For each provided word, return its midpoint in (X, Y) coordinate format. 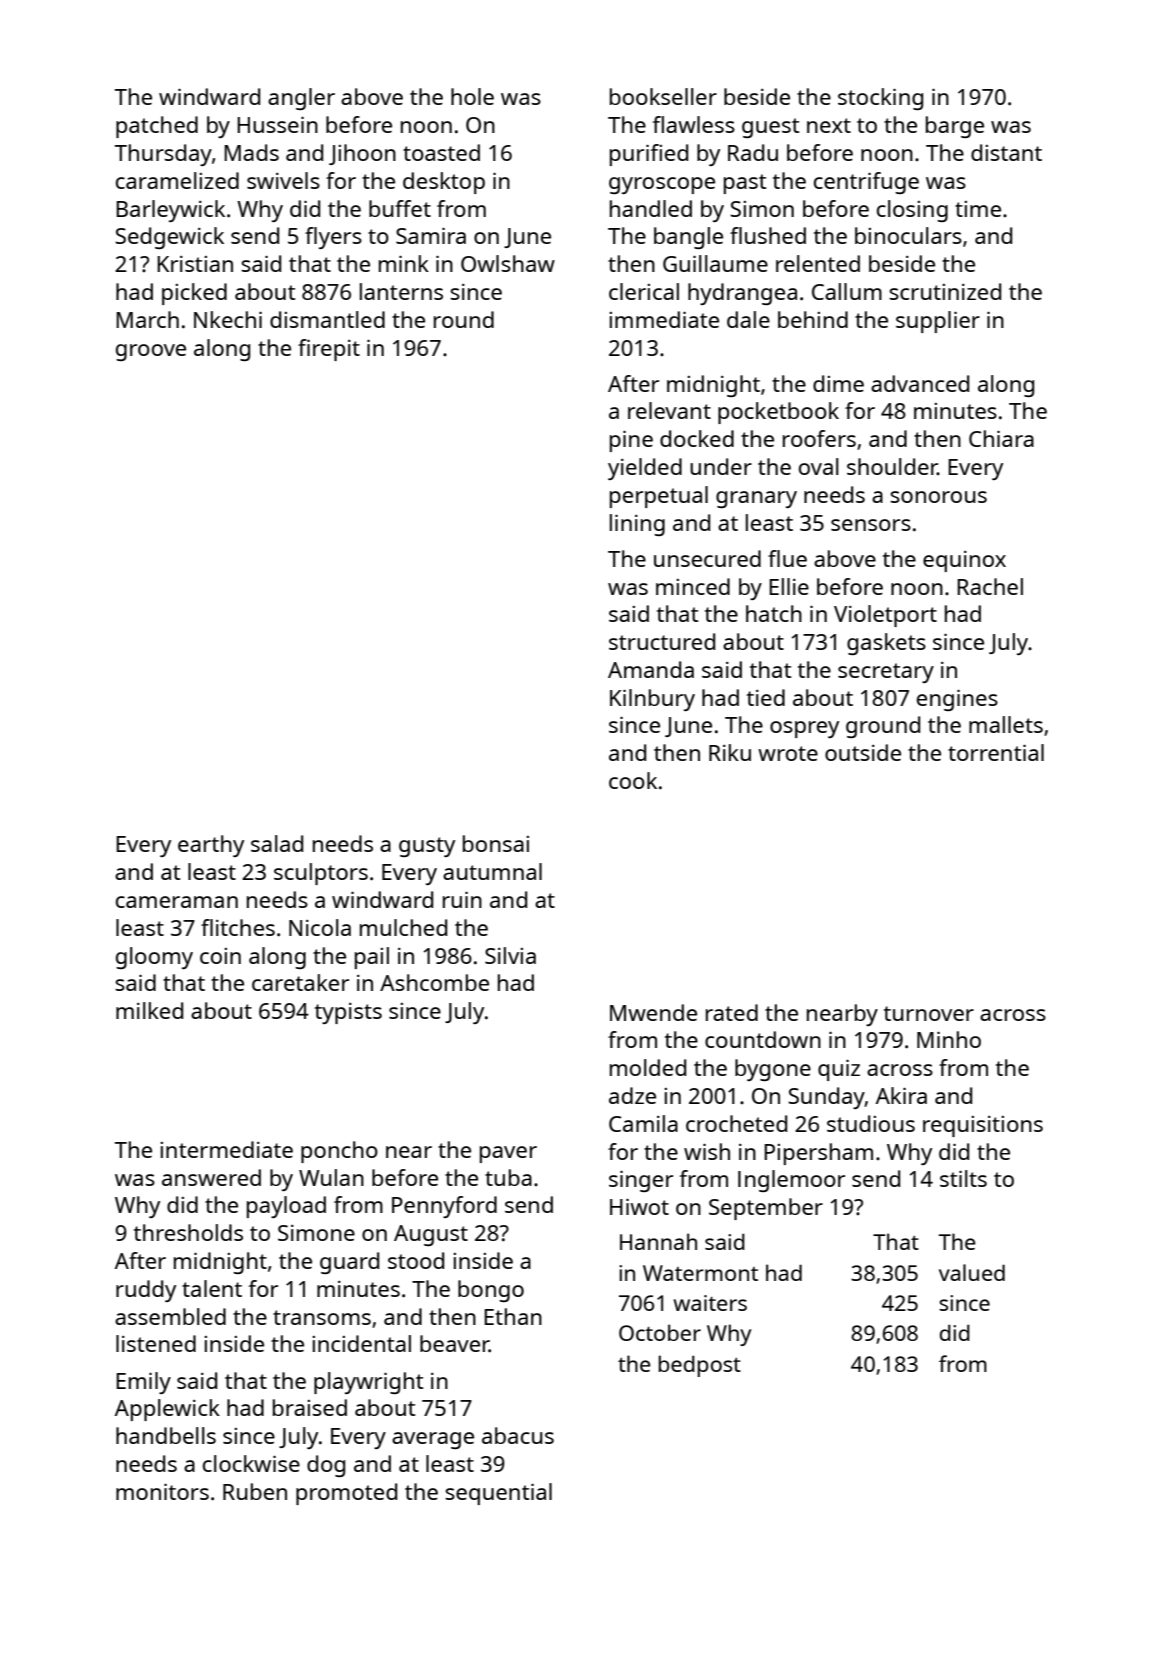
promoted (346, 1494)
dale (748, 319)
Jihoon (362, 154)
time (978, 209)
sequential (498, 1494)
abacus (518, 1435)
